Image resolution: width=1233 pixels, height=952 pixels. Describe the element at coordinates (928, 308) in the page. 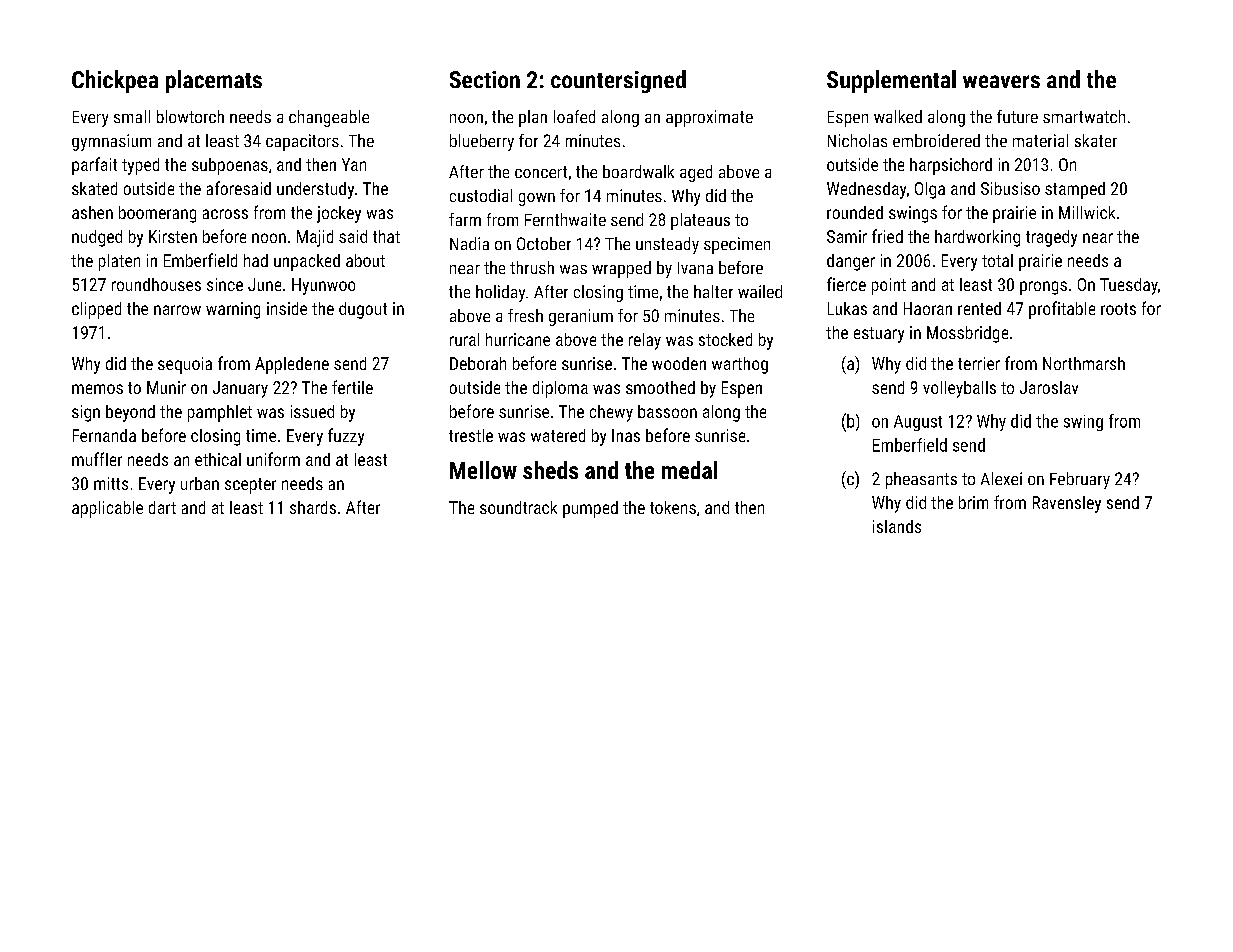

I see `Haoran` at that location.
